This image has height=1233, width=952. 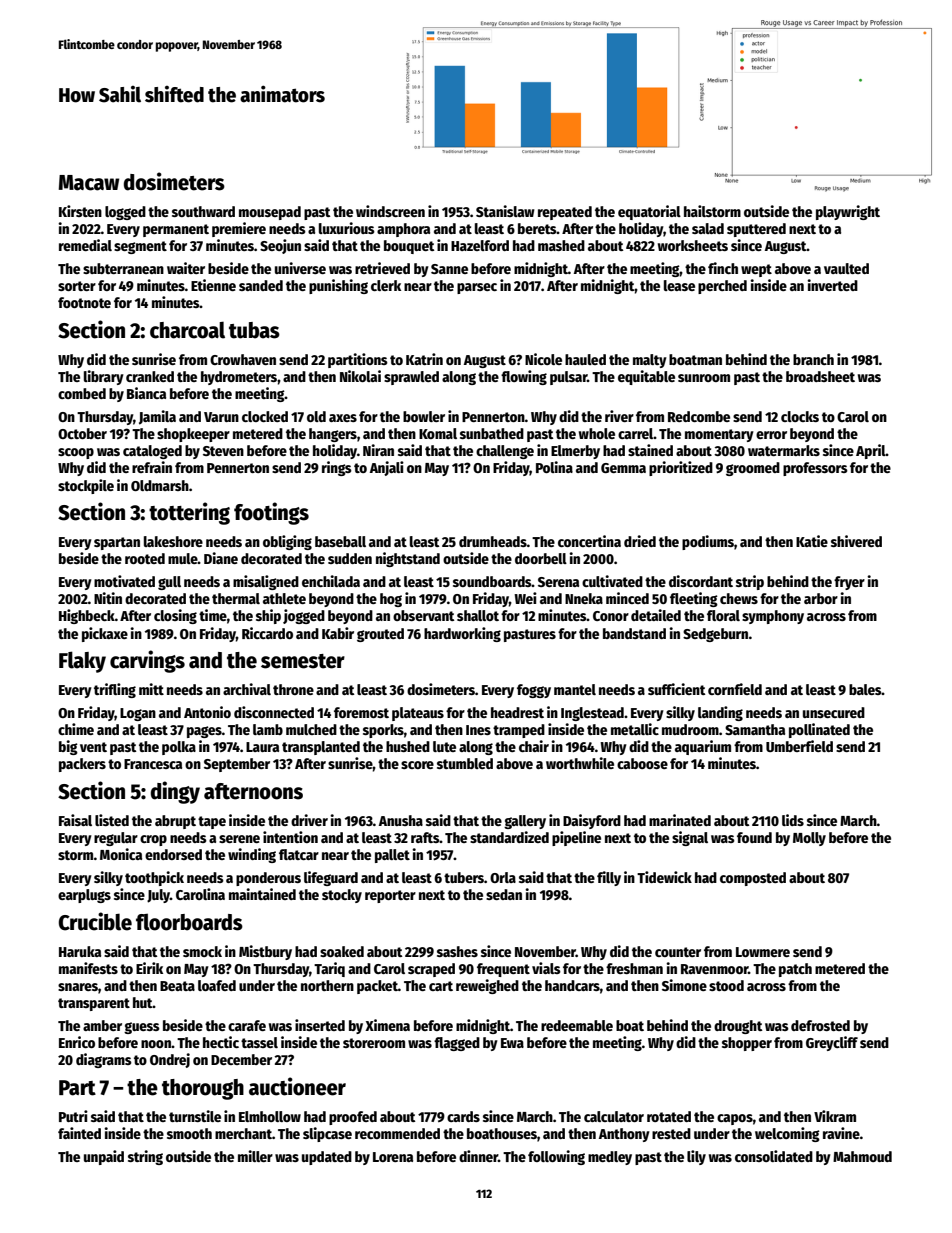 What do you see at coordinates (819, 730) in the image?
I see `pollinated` at bounding box center [819, 730].
